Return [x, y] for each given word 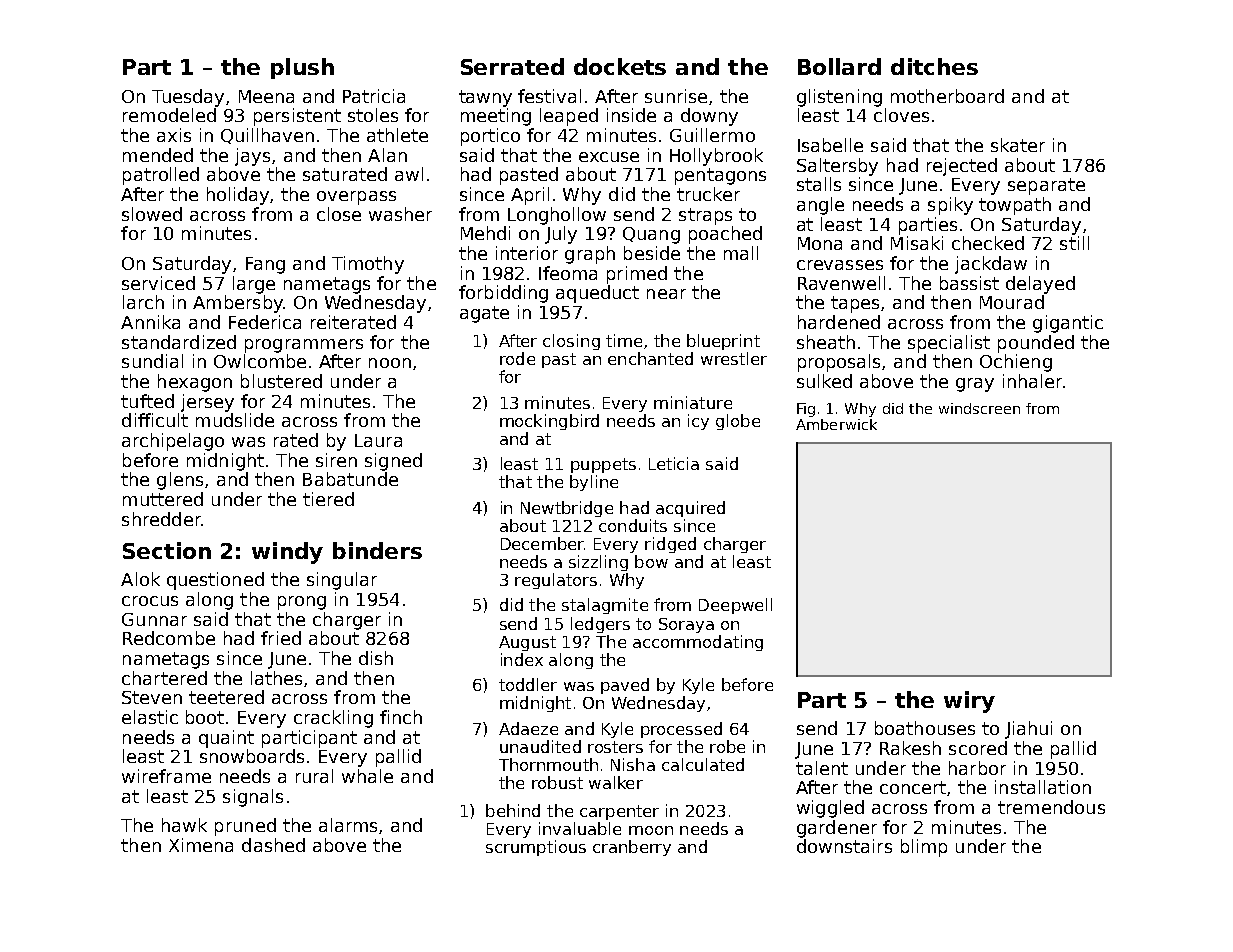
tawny [485, 98]
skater [1018, 145]
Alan [387, 155]
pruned [245, 827]
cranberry [632, 848]
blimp [924, 848]
